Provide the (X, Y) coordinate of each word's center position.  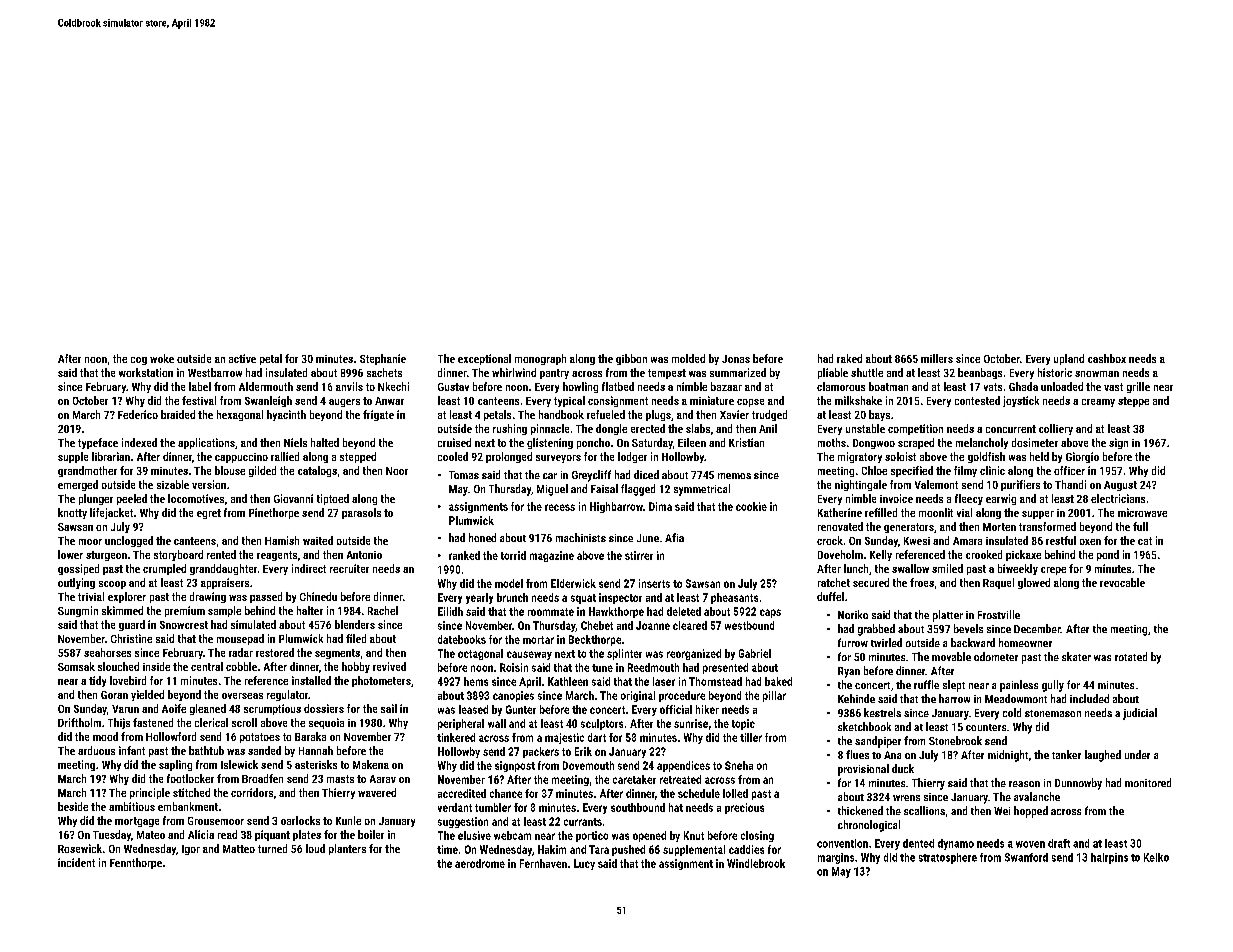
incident (76, 862)
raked (849, 358)
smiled (947, 568)
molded (688, 358)
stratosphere (948, 858)
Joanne (653, 625)
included (1089, 698)
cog (139, 361)
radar (241, 652)
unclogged (129, 541)
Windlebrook (756, 863)
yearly (479, 598)
